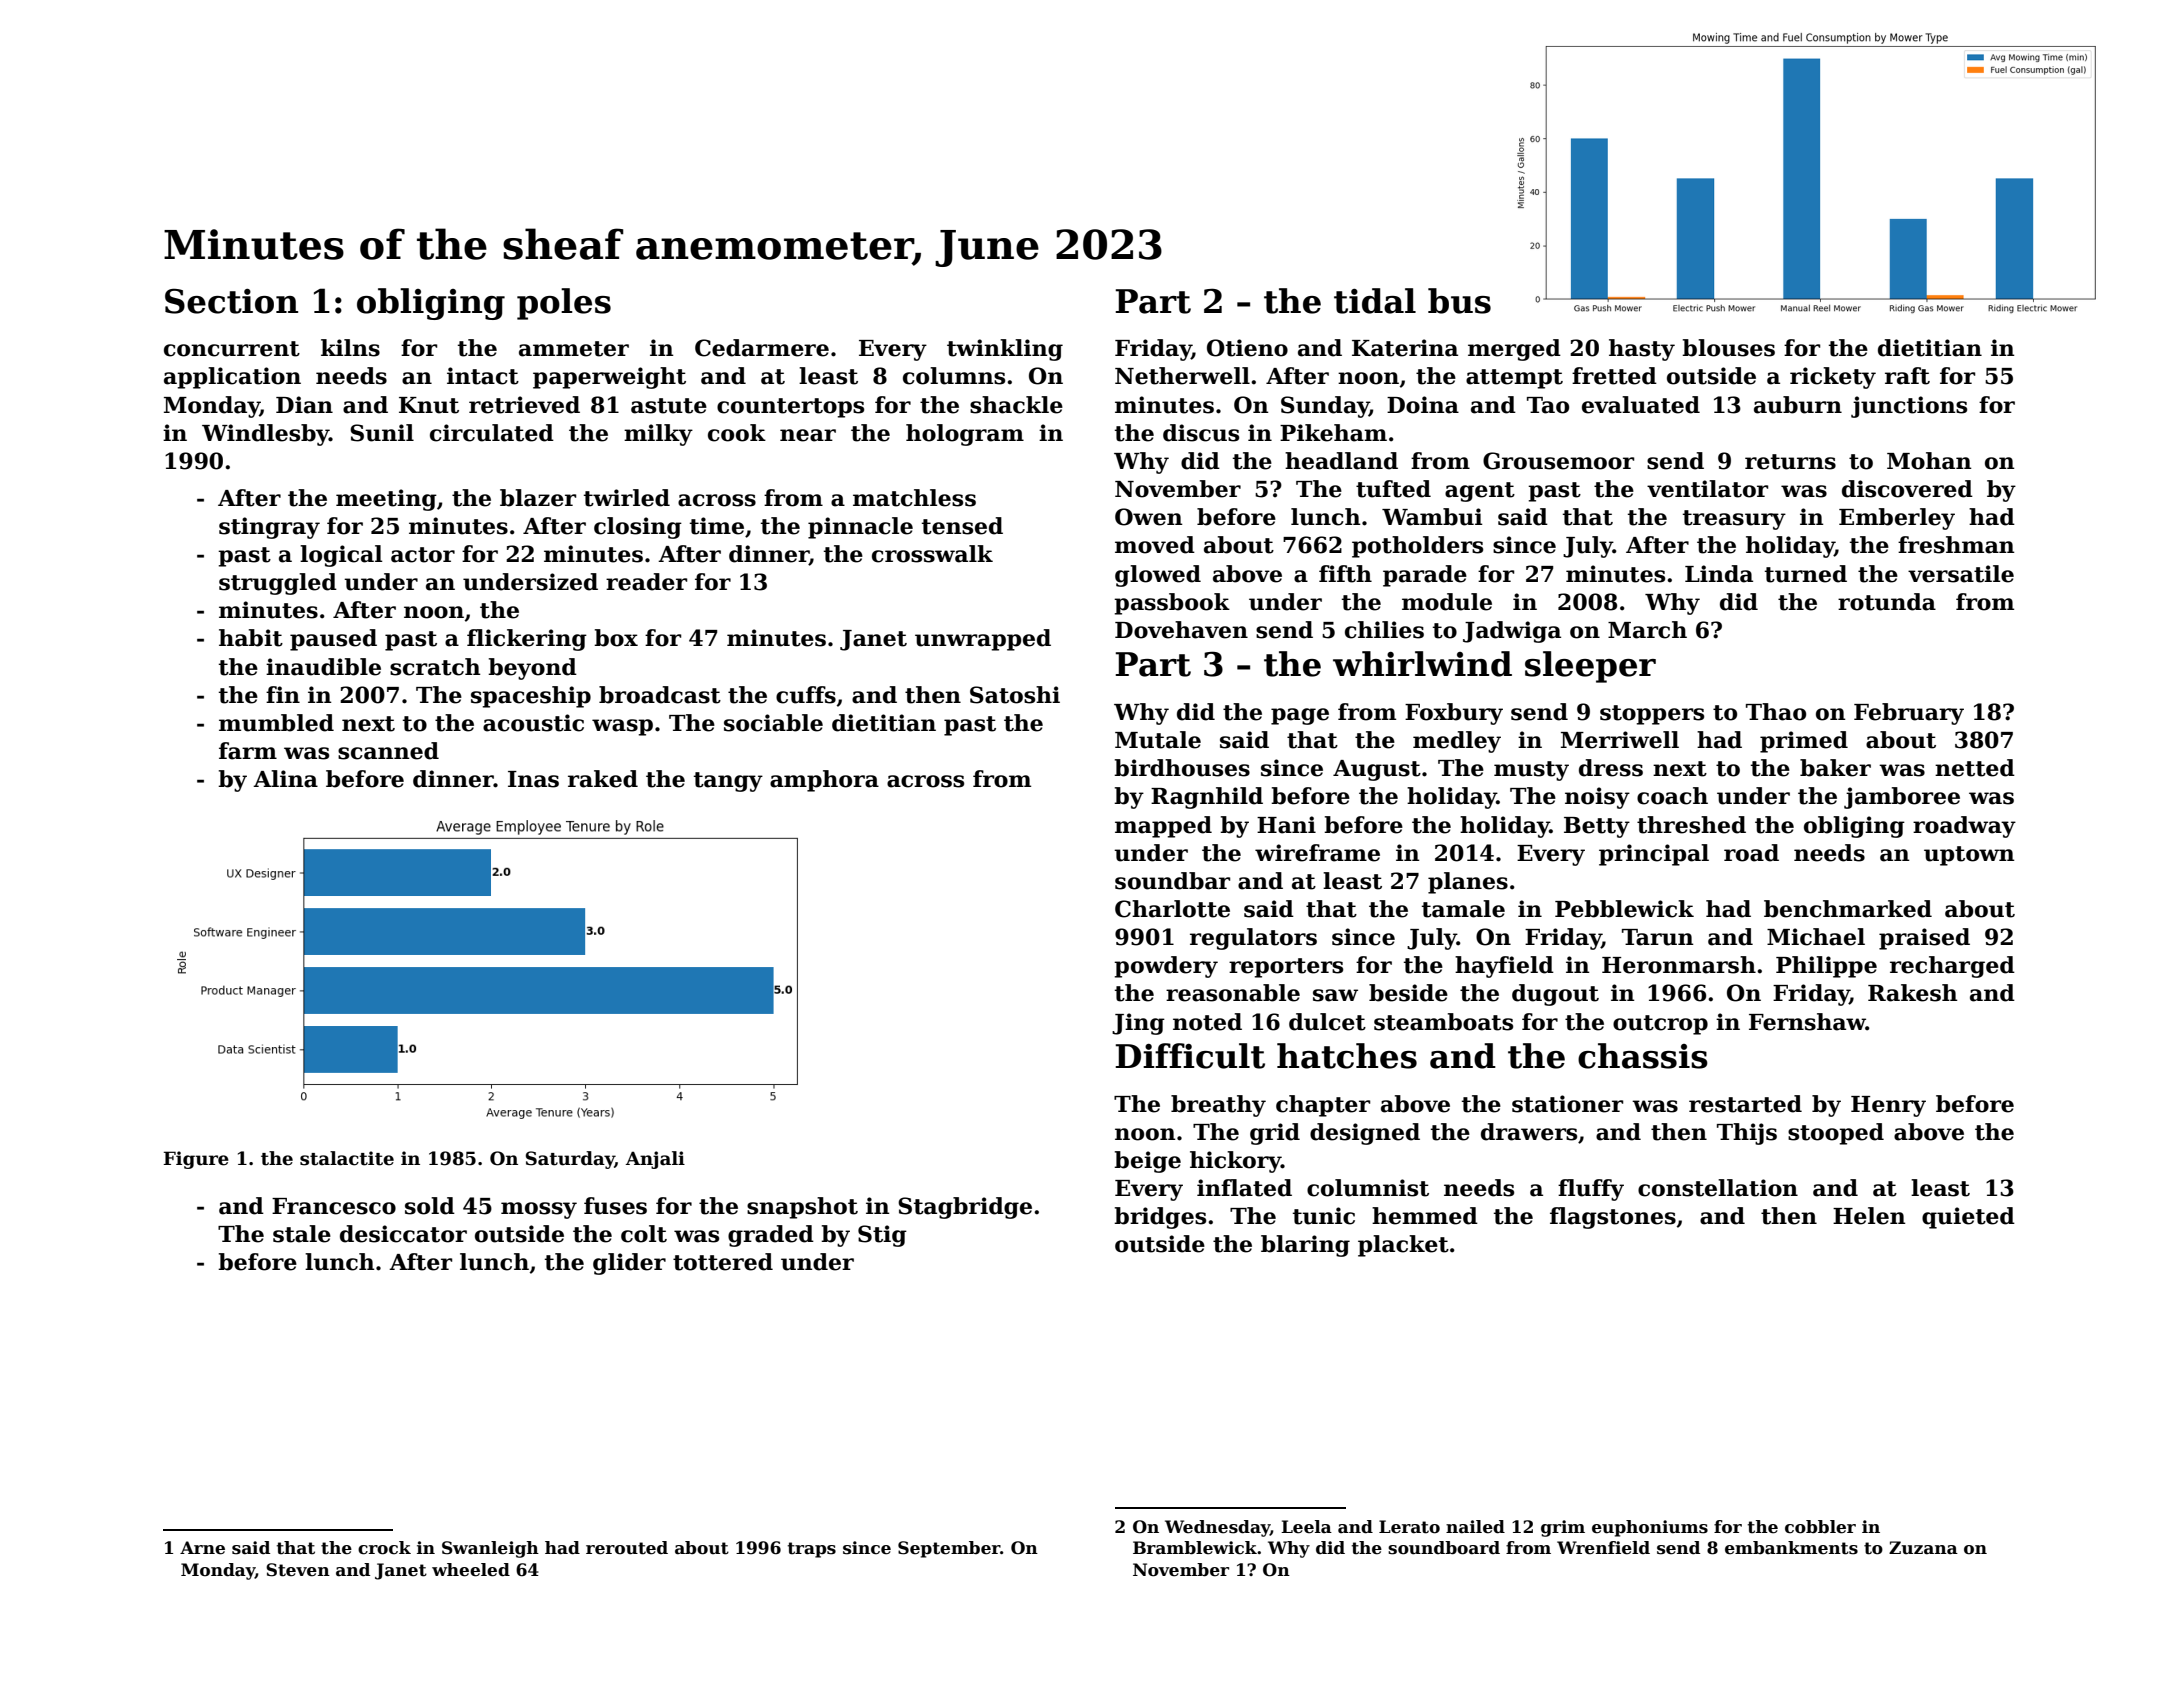 Image resolution: width=2178 pixels, height=1683 pixels. I want to click on glider, so click(629, 1264).
